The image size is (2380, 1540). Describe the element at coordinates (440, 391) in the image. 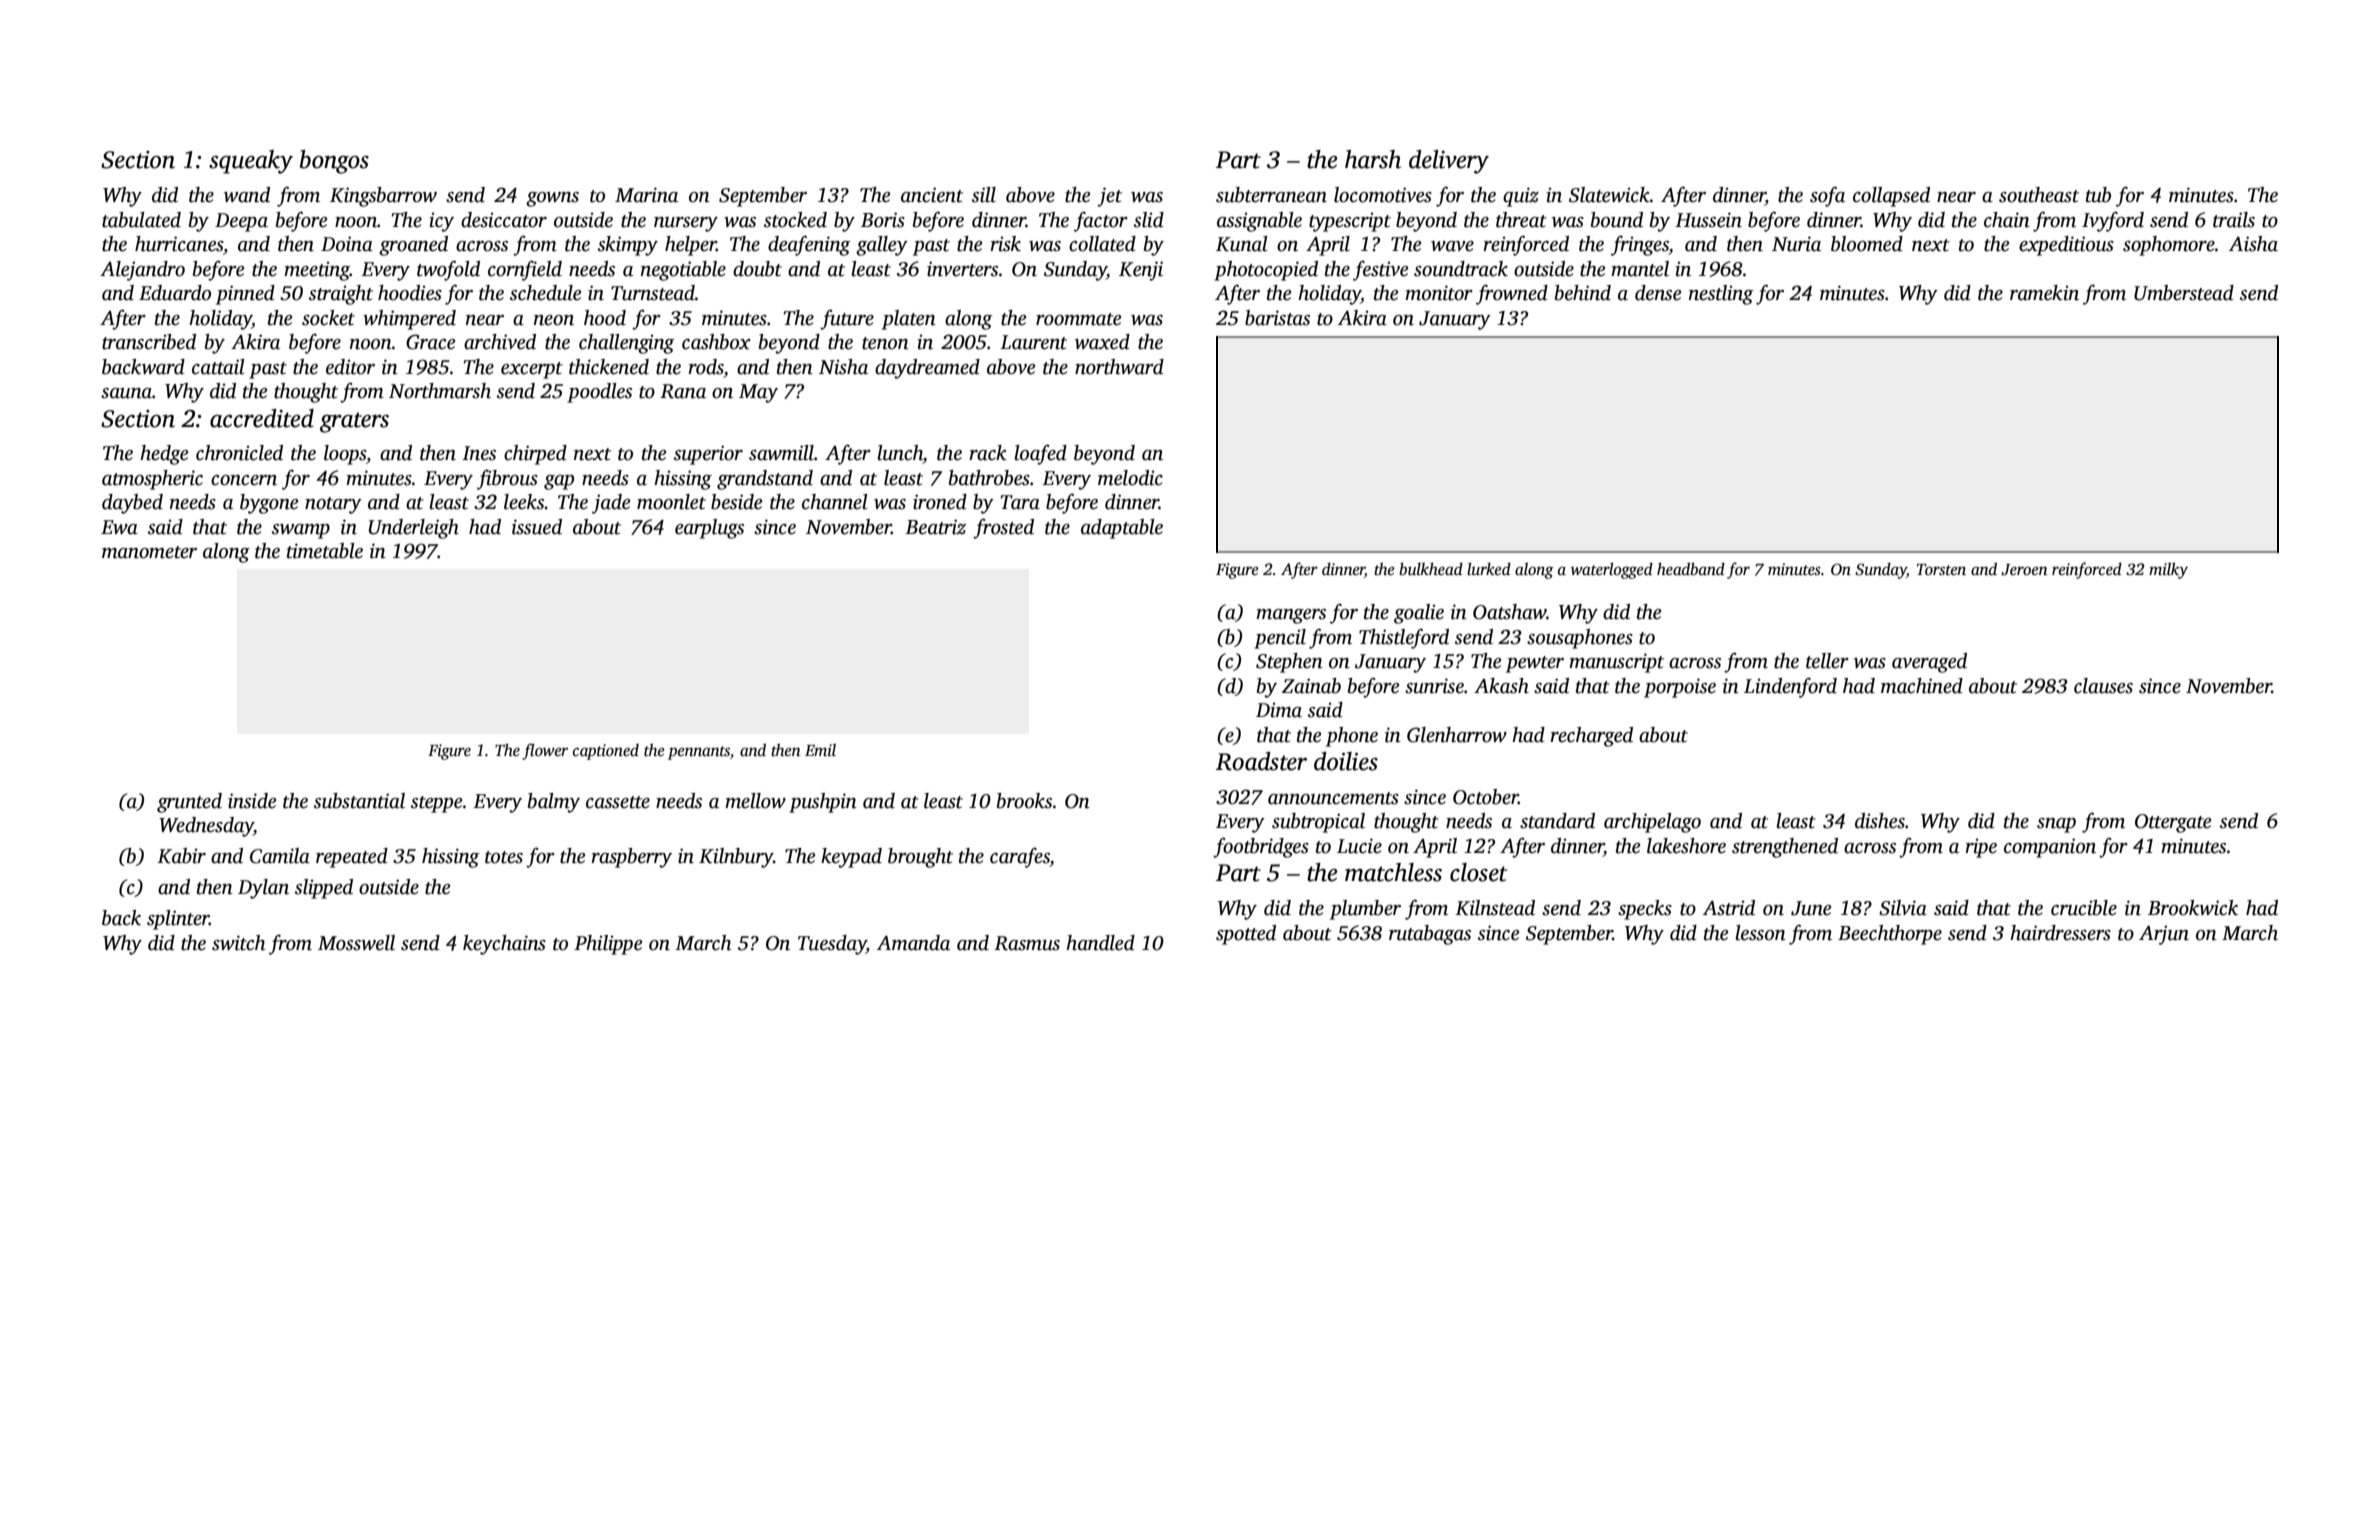

I see `Northmarsh` at that location.
